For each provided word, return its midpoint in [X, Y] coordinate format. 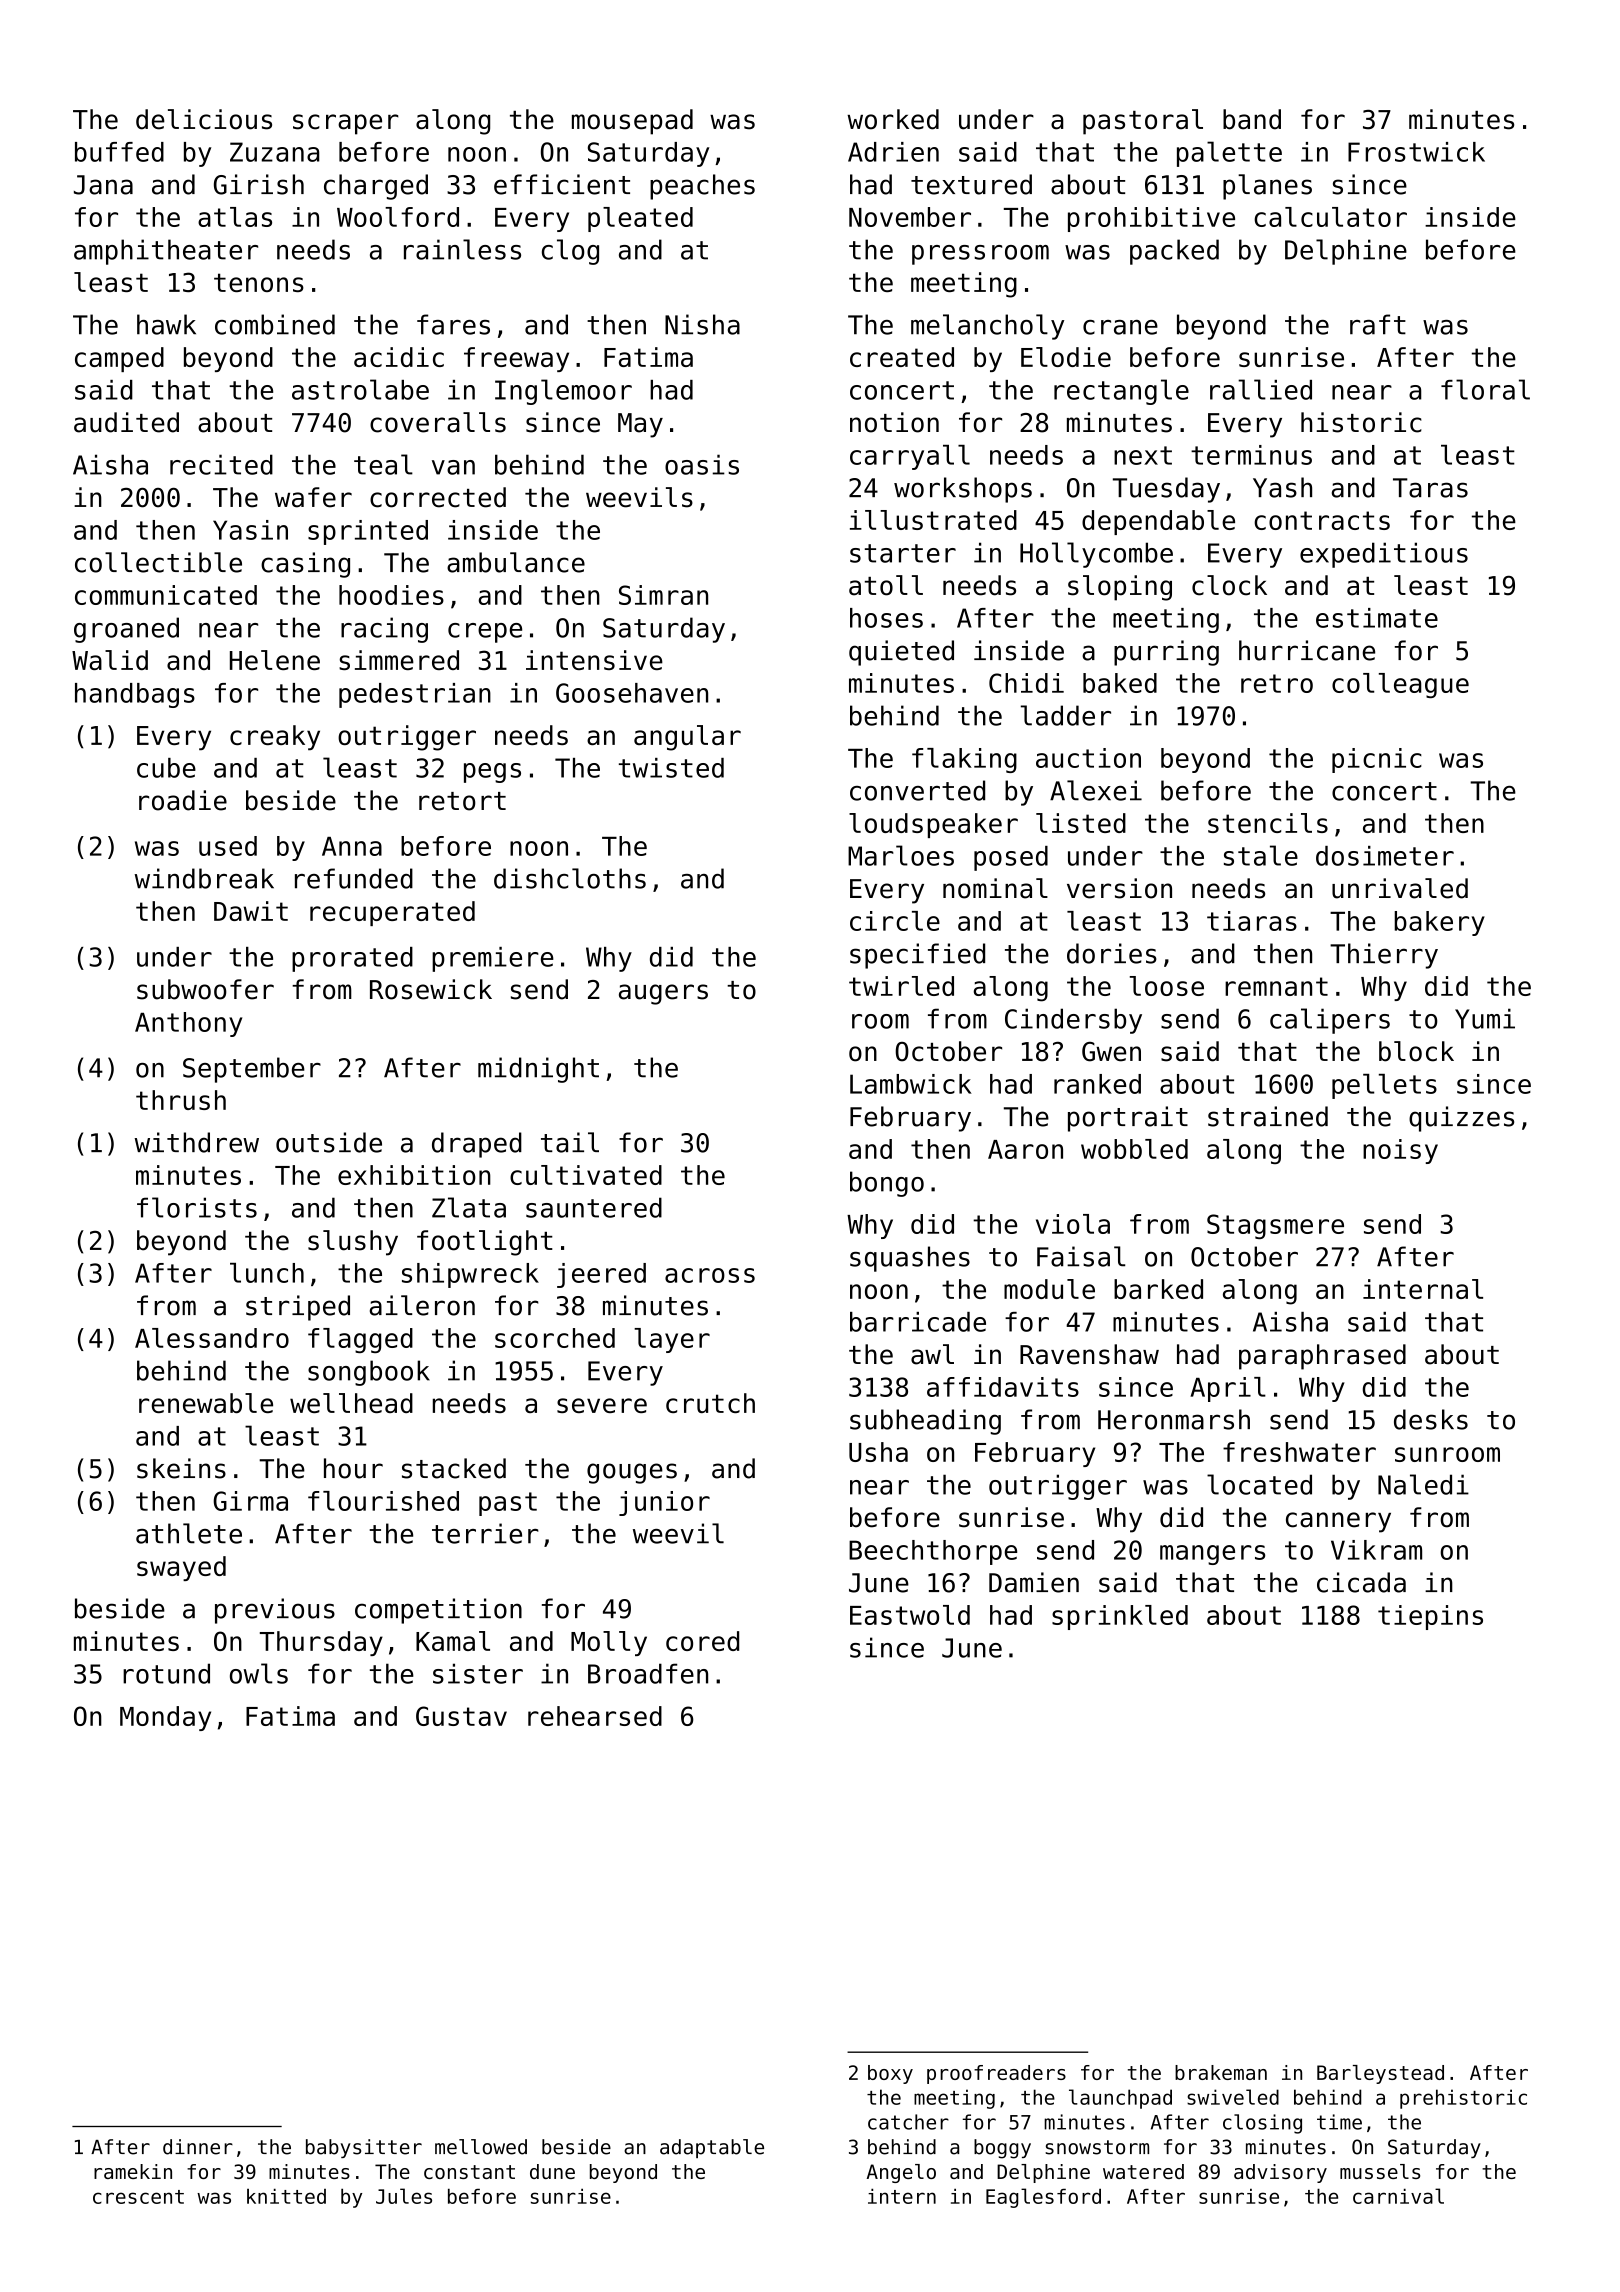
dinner [198, 2147]
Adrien [893, 152]
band [1252, 119]
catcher [908, 2122]
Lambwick [911, 1084]
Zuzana [274, 152]
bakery [1439, 923]
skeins [181, 1468]
